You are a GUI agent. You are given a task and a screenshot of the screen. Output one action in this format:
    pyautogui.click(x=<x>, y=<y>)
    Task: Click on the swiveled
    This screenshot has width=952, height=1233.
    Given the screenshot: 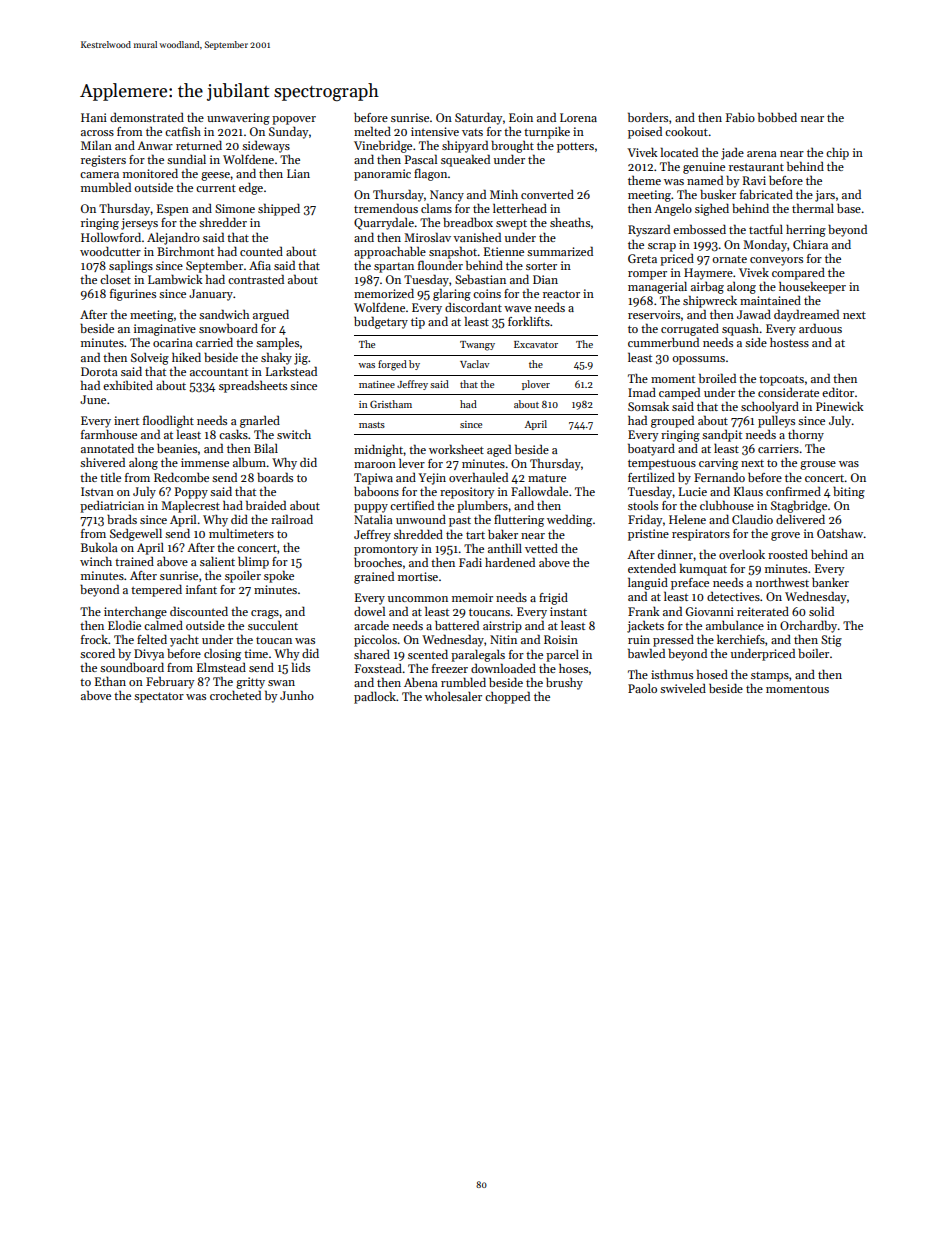 What is the action you would take?
    pyautogui.click(x=683, y=688)
